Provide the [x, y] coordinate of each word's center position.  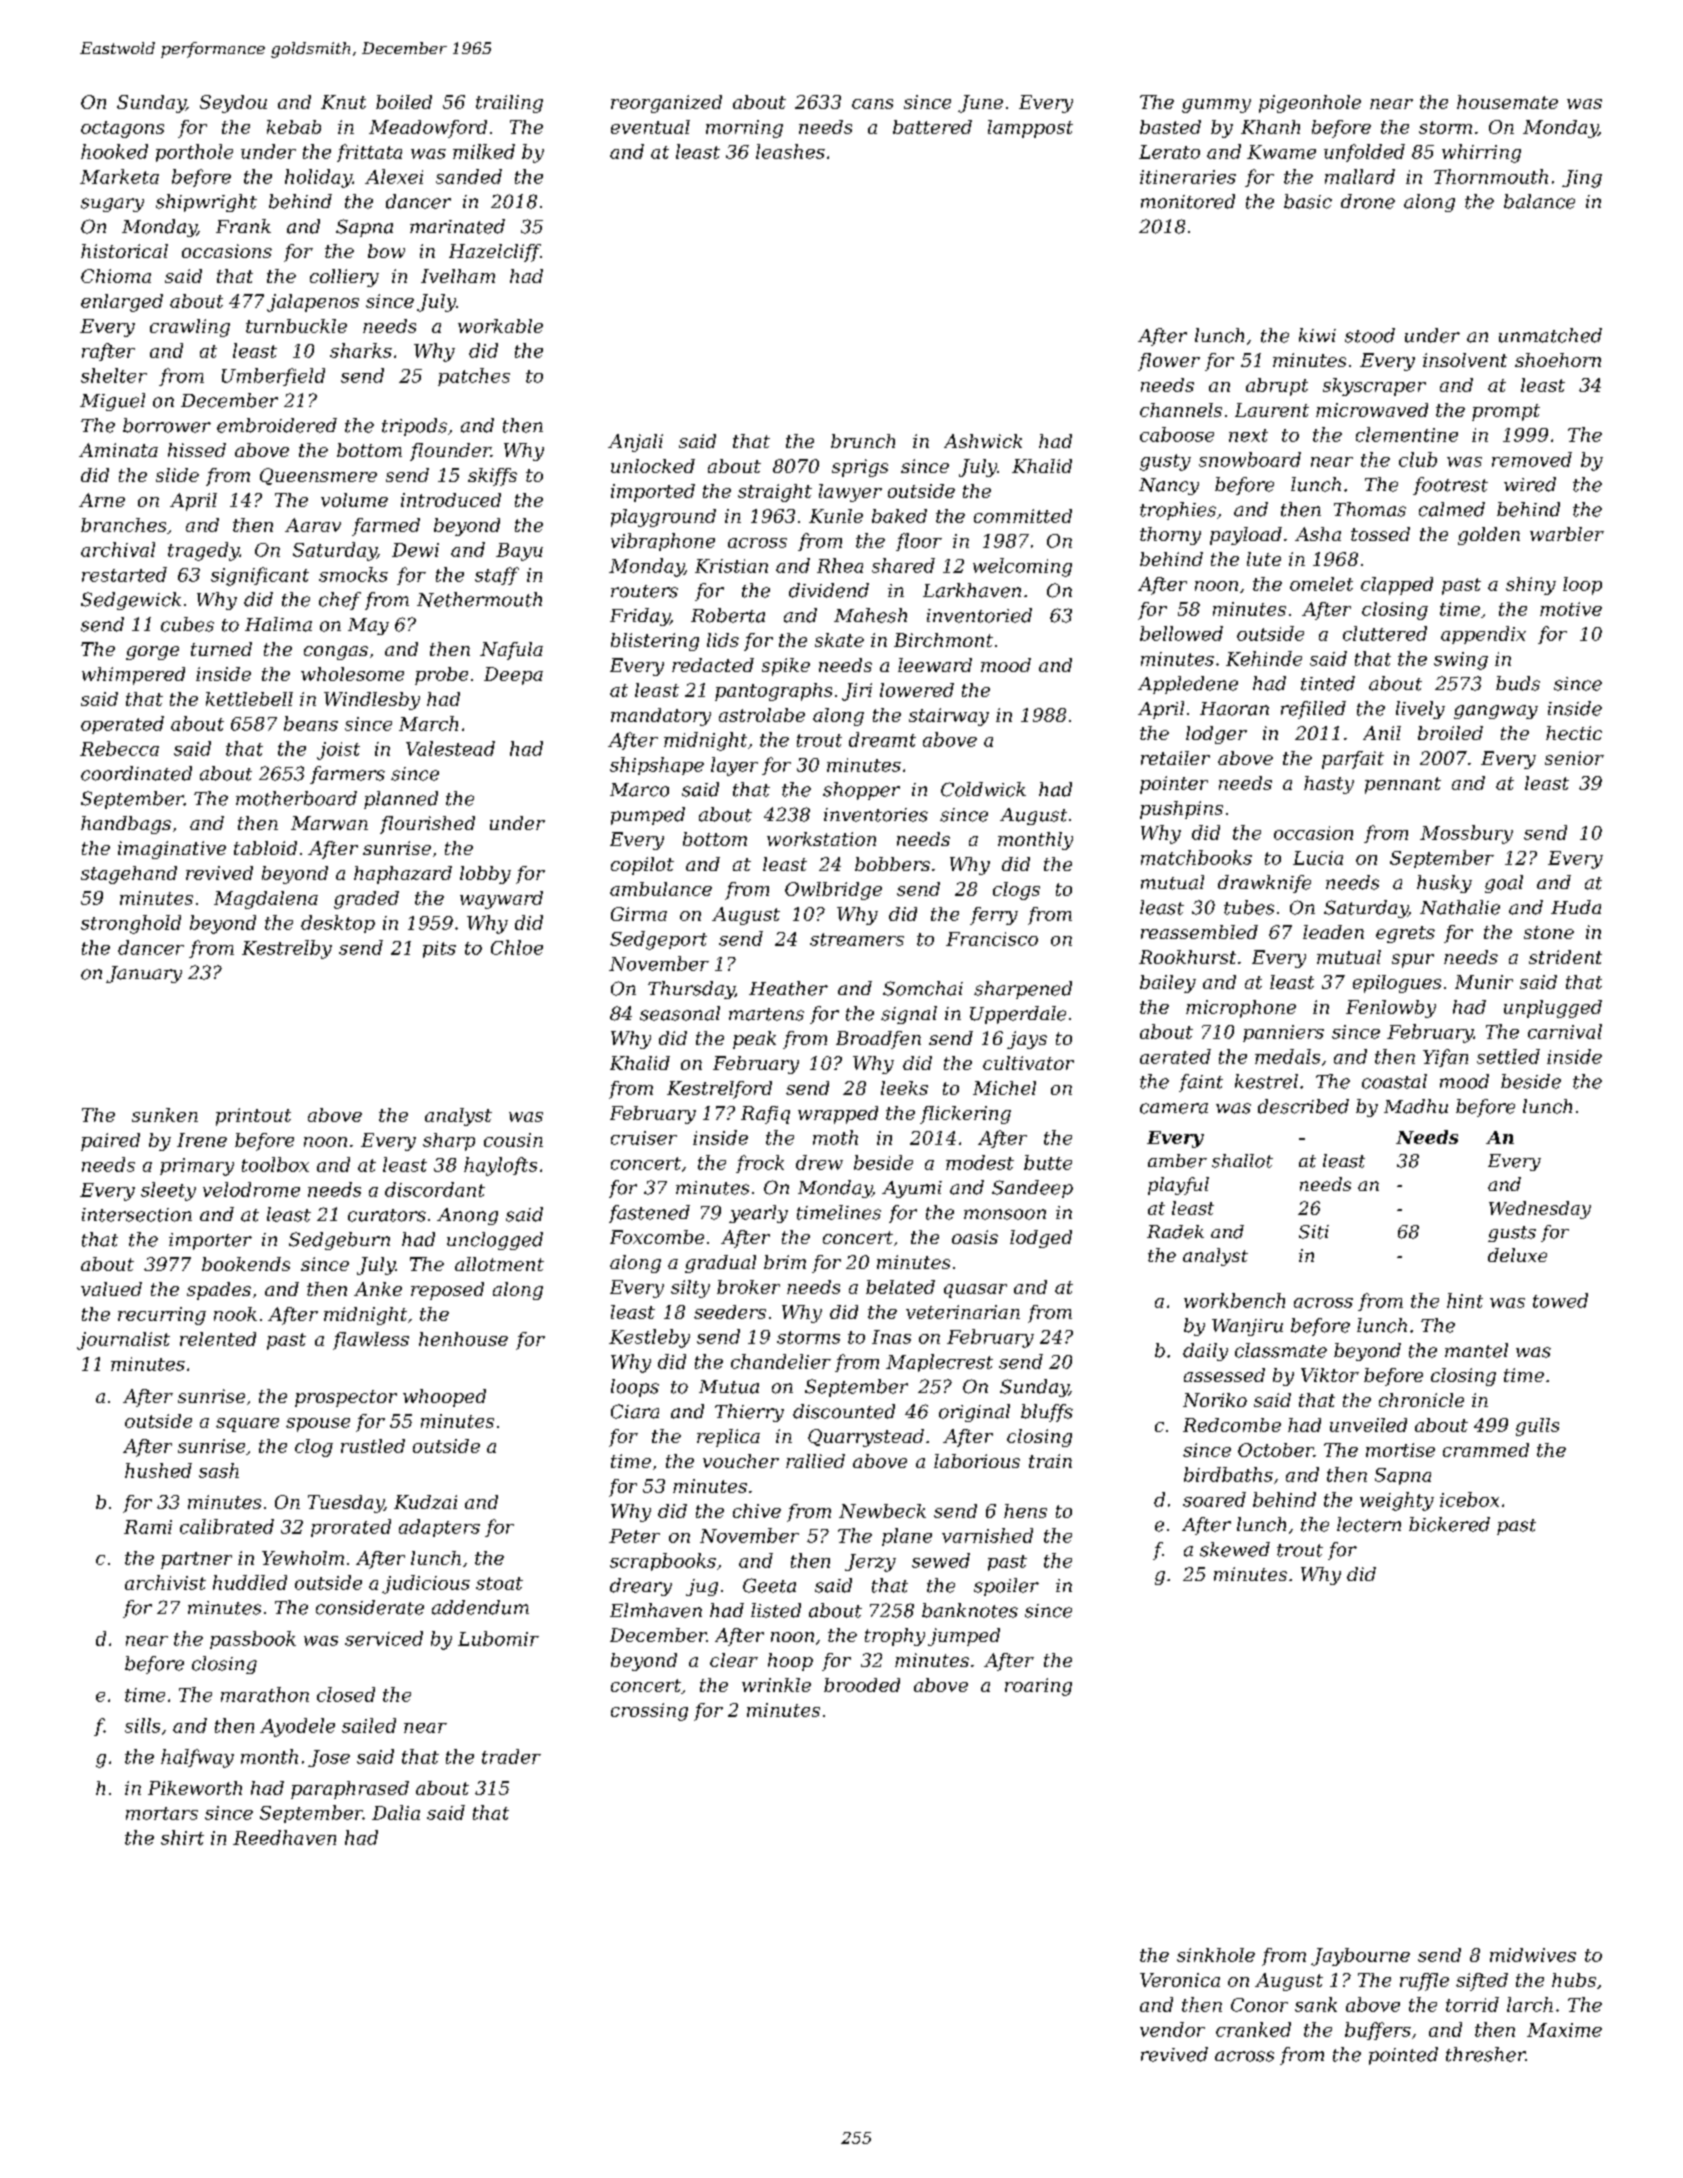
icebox [1469, 1499]
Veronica [1180, 1980]
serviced [384, 1638]
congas [336, 653]
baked [899, 516]
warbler [1567, 534]
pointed [1403, 2056]
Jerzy [870, 1563]
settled [1508, 1056]
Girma [639, 914]
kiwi [1317, 335]
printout [253, 1117]
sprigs [860, 468]
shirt [182, 1837]
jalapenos [313, 303]
